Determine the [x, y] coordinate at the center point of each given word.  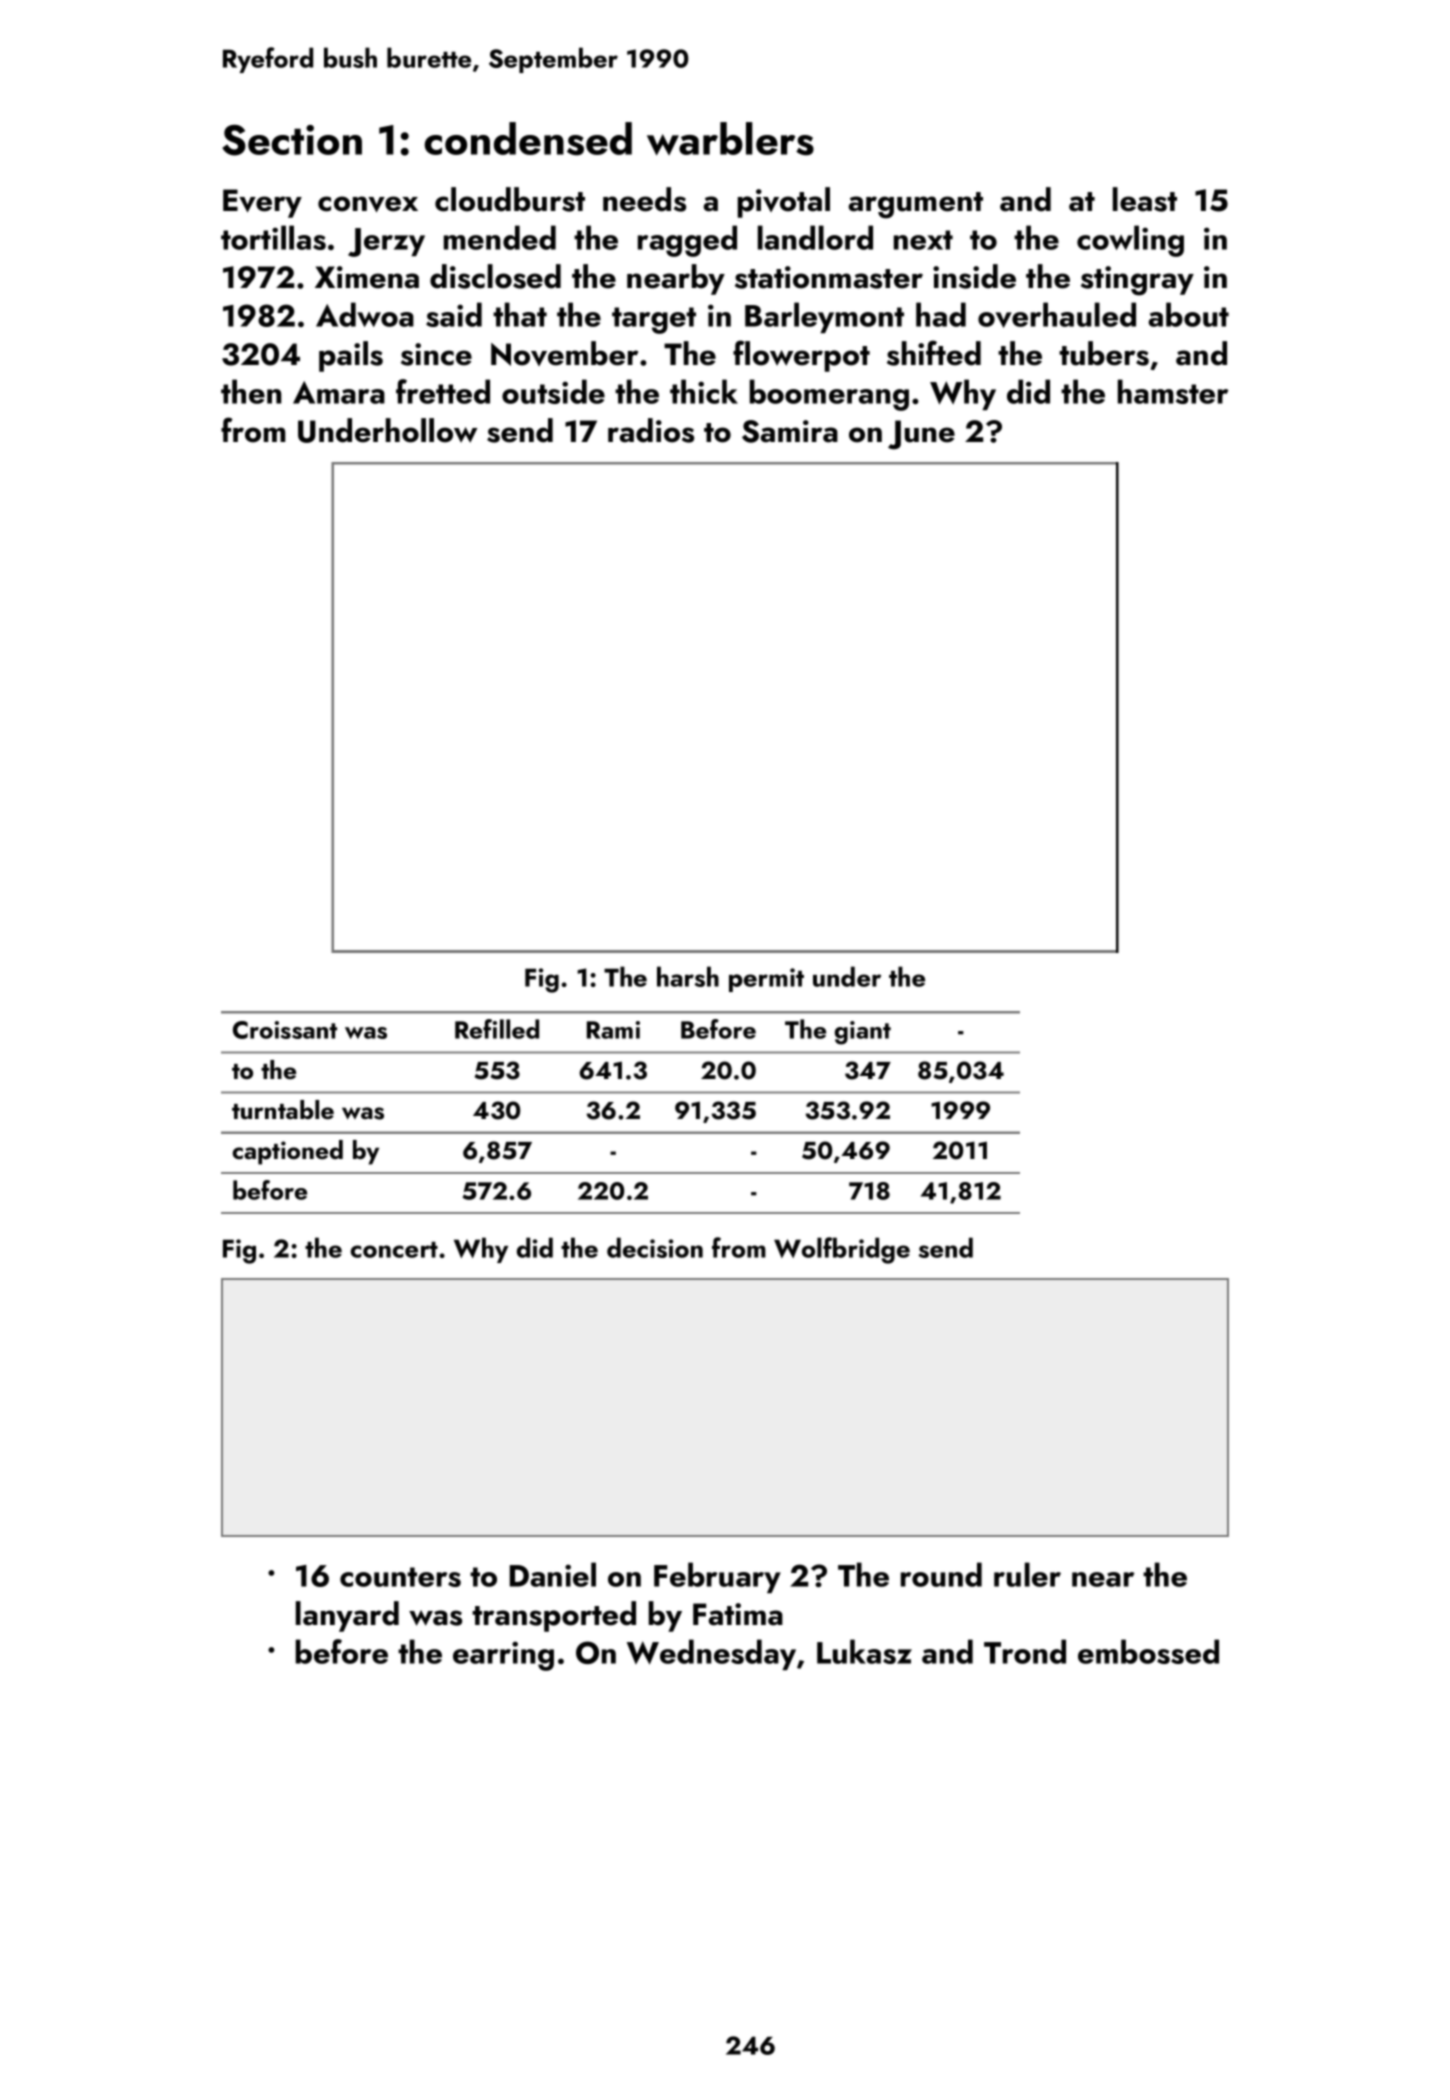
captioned [287, 1152]
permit [766, 980]
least [1145, 199]
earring [503, 1656]
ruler [1027, 1574]
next [923, 240]
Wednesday [711, 1654]
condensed [528, 139]
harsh [688, 976]
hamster [1173, 391]
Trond [1025, 1651]
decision [655, 1247]
